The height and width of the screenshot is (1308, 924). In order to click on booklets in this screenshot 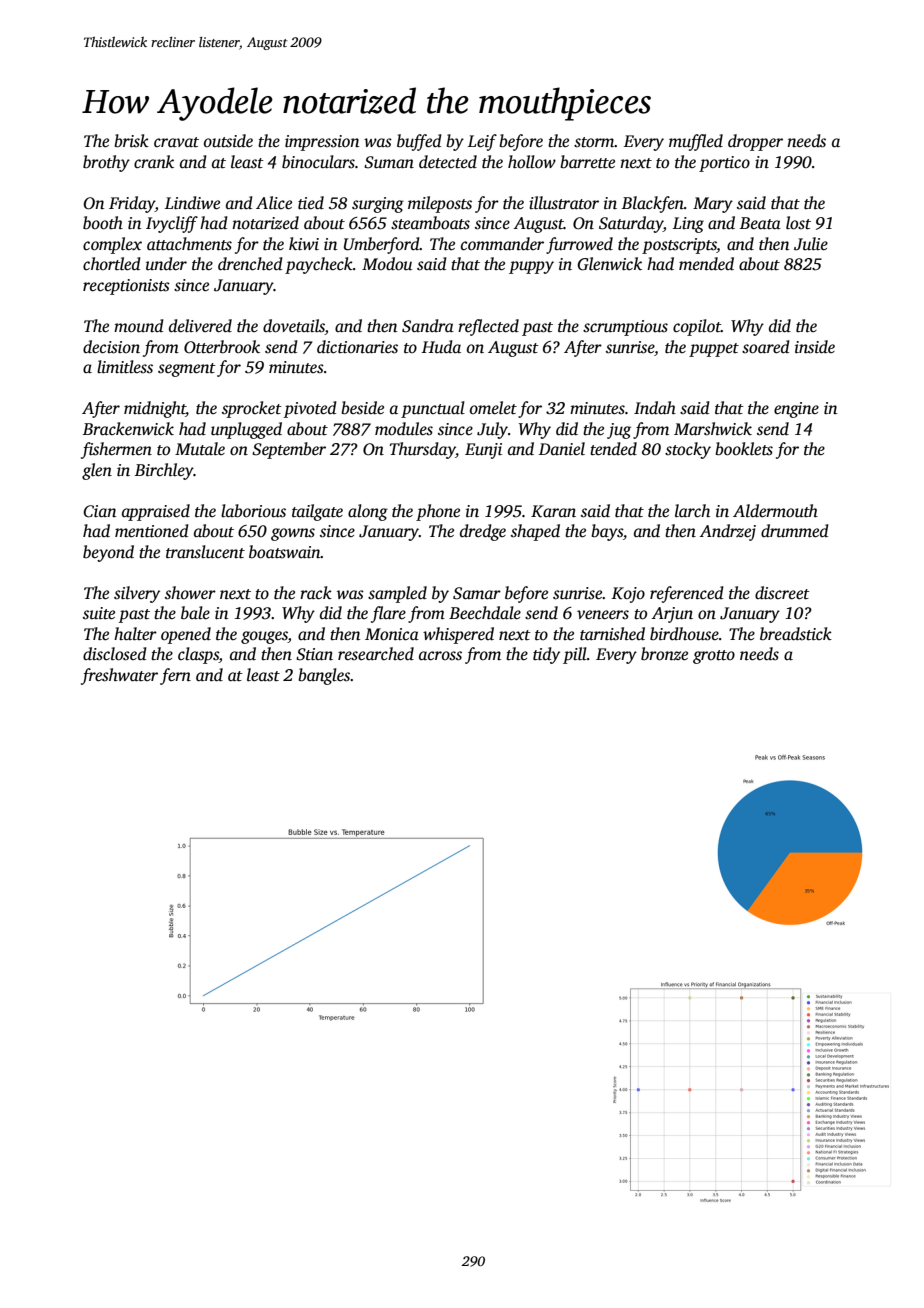, I will do `click(744, 449)`.
